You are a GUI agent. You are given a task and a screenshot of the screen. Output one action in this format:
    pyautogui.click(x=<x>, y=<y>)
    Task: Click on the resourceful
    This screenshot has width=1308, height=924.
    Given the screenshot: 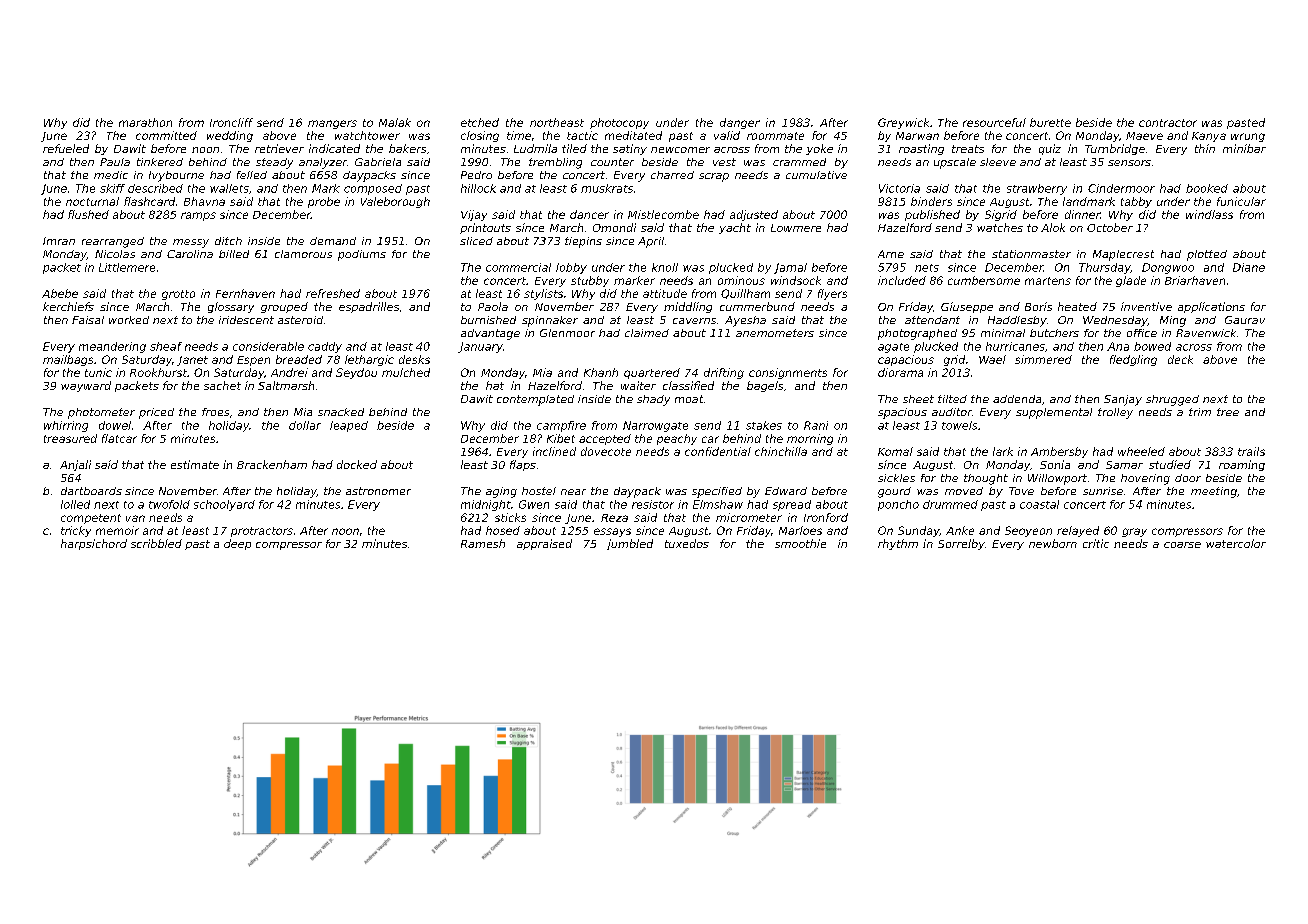 What is the action you would take?
    pyautogui.click(x=994, y=122)
